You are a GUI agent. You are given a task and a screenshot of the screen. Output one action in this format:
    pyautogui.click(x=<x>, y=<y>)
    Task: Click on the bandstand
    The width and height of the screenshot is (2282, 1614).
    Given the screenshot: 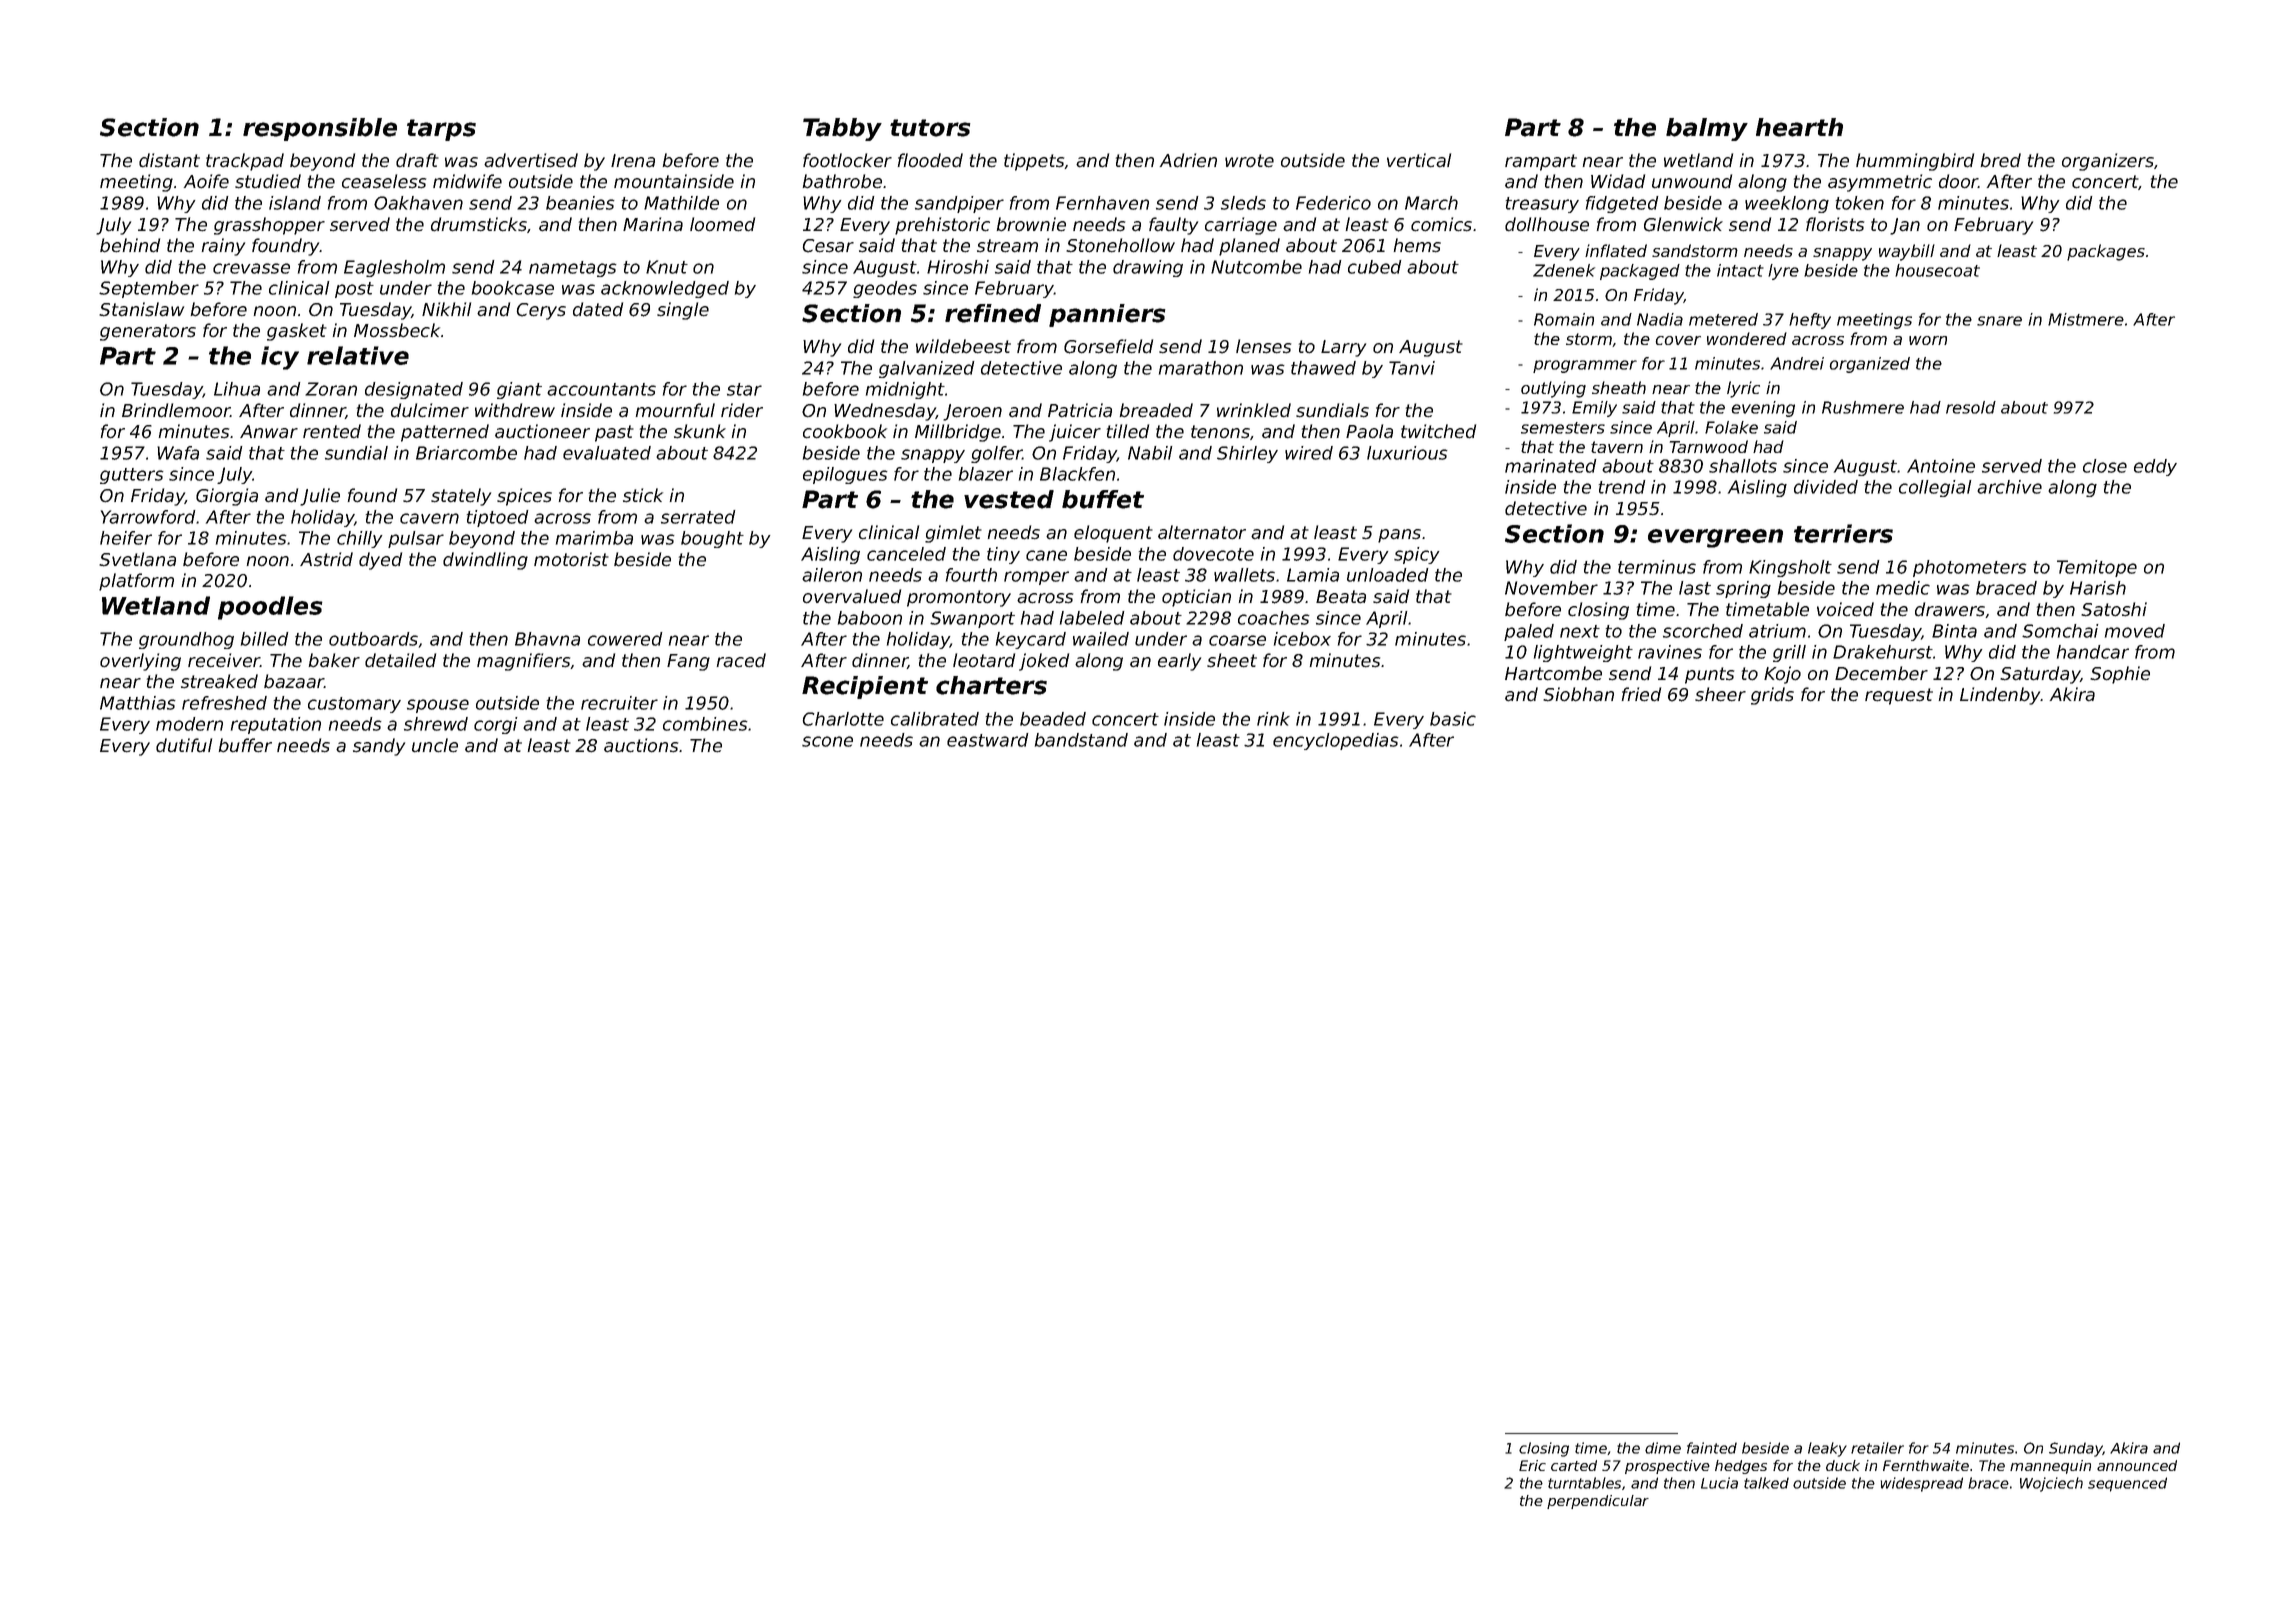 What is the action you would take?
    pyautogui.click(x=1081, y=740)
